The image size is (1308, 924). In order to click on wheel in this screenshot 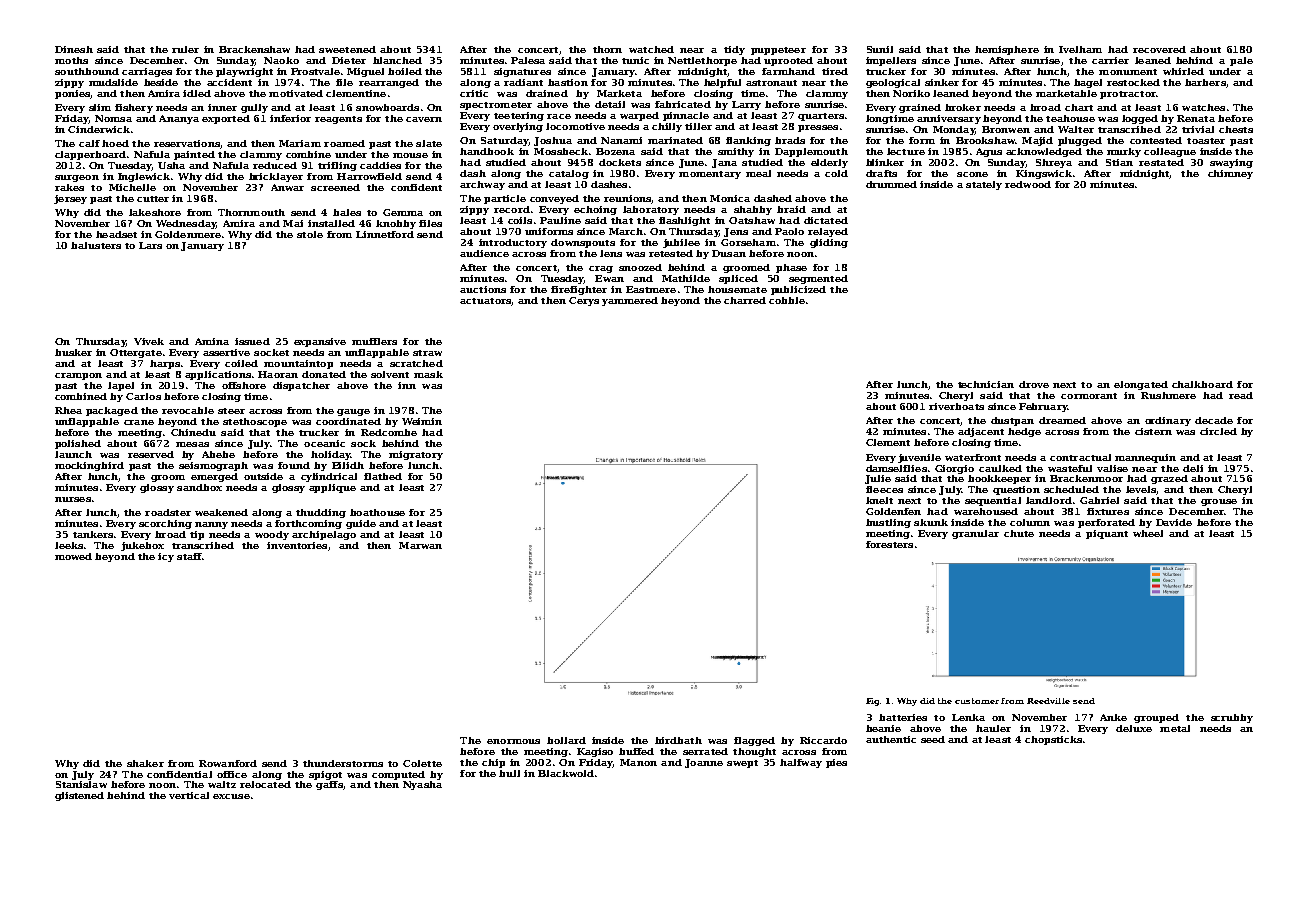, I will do `click(1148, 533)`.
